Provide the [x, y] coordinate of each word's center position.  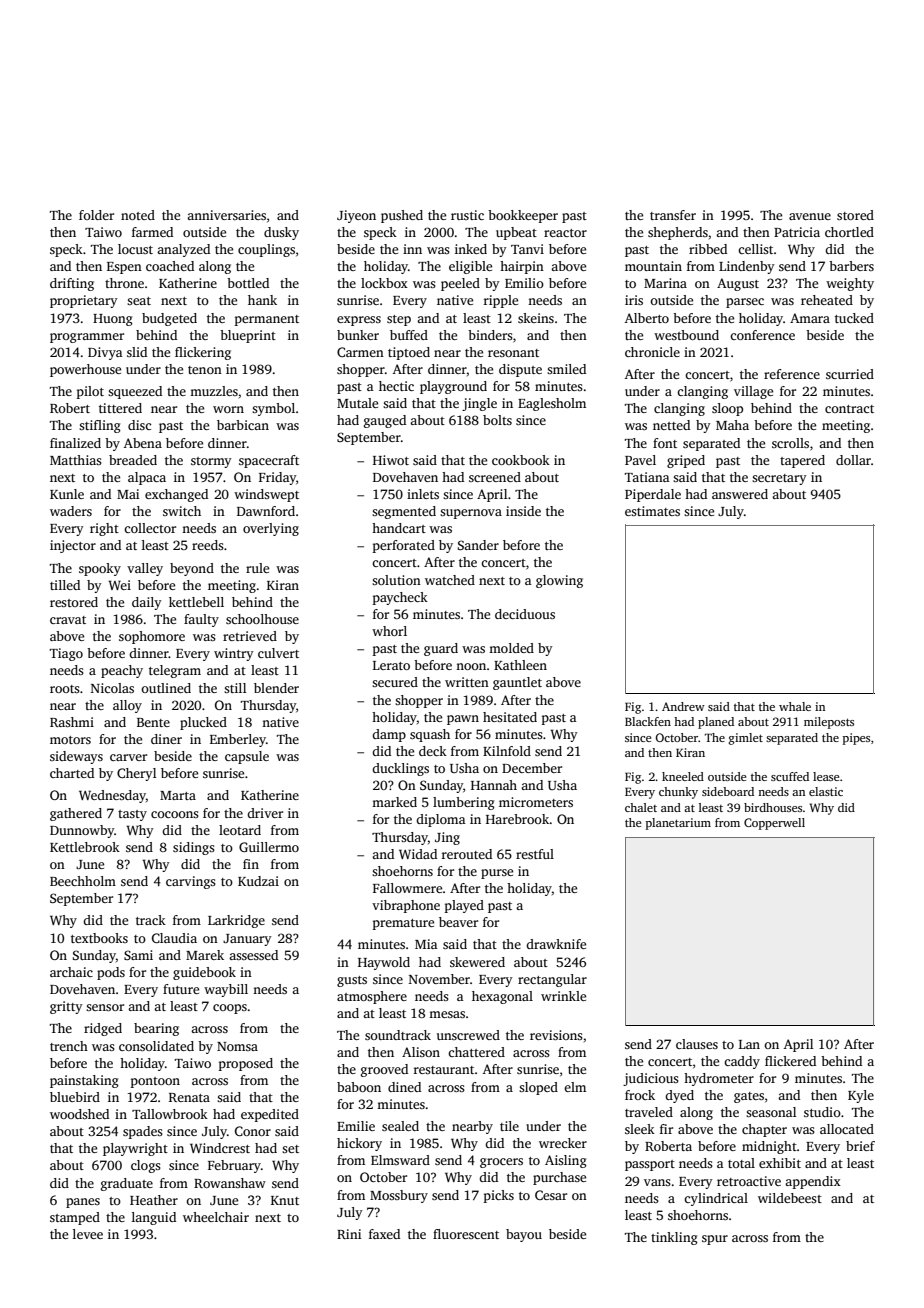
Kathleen [520, 665]
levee [88, 1234]
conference [762, 335]
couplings [266, 250]
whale [795, 706]
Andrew [683, 706]
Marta [178, 795]
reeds [208, 545]
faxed [384, 1234]
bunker [358, 335]
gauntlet [517, 683]
